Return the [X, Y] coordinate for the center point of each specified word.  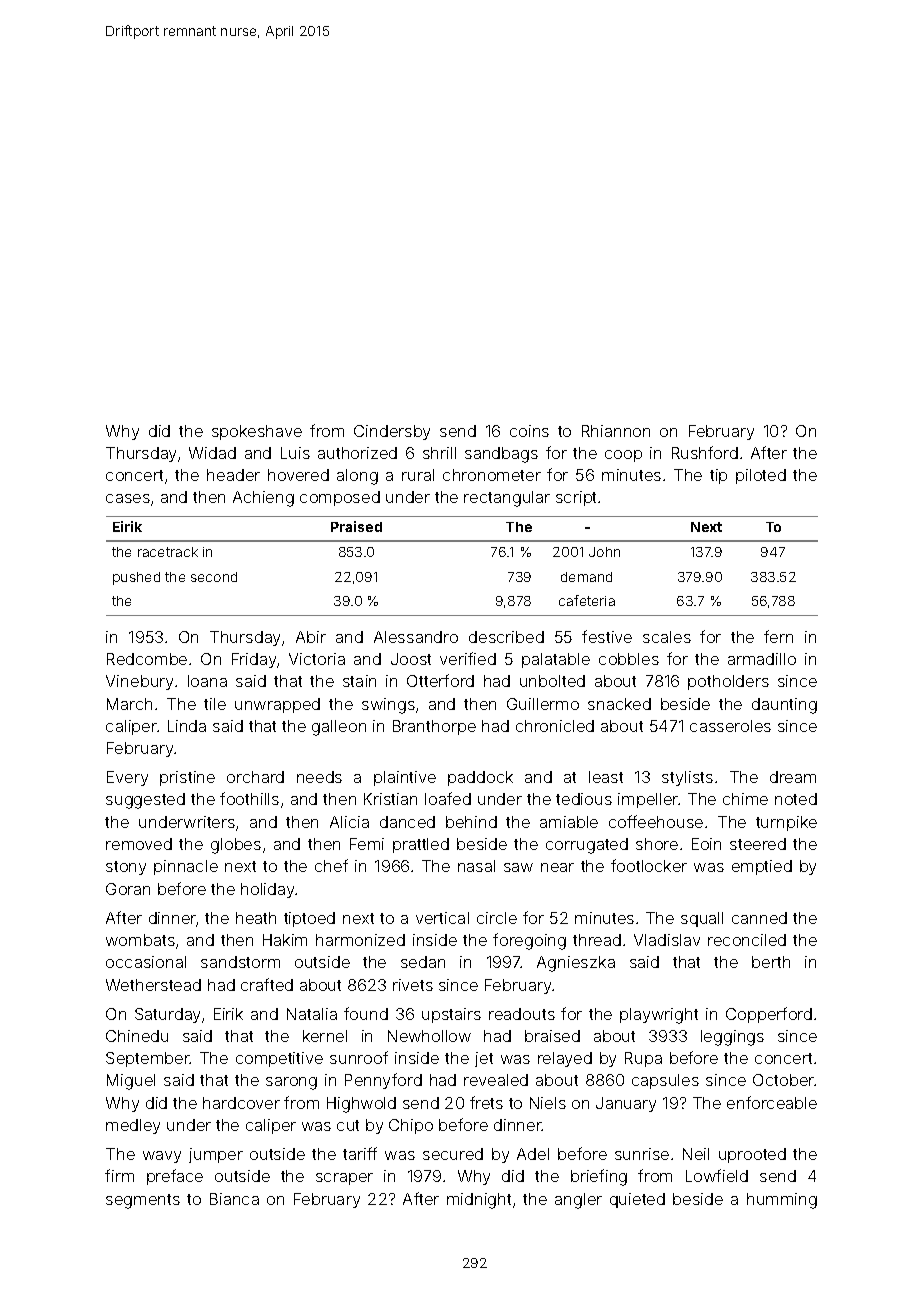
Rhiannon [616, 431]
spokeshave [257, 432]
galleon [339, 728]
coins [529, 431]
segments [143, 1201]
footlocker [649, 865]
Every [127, 778]
